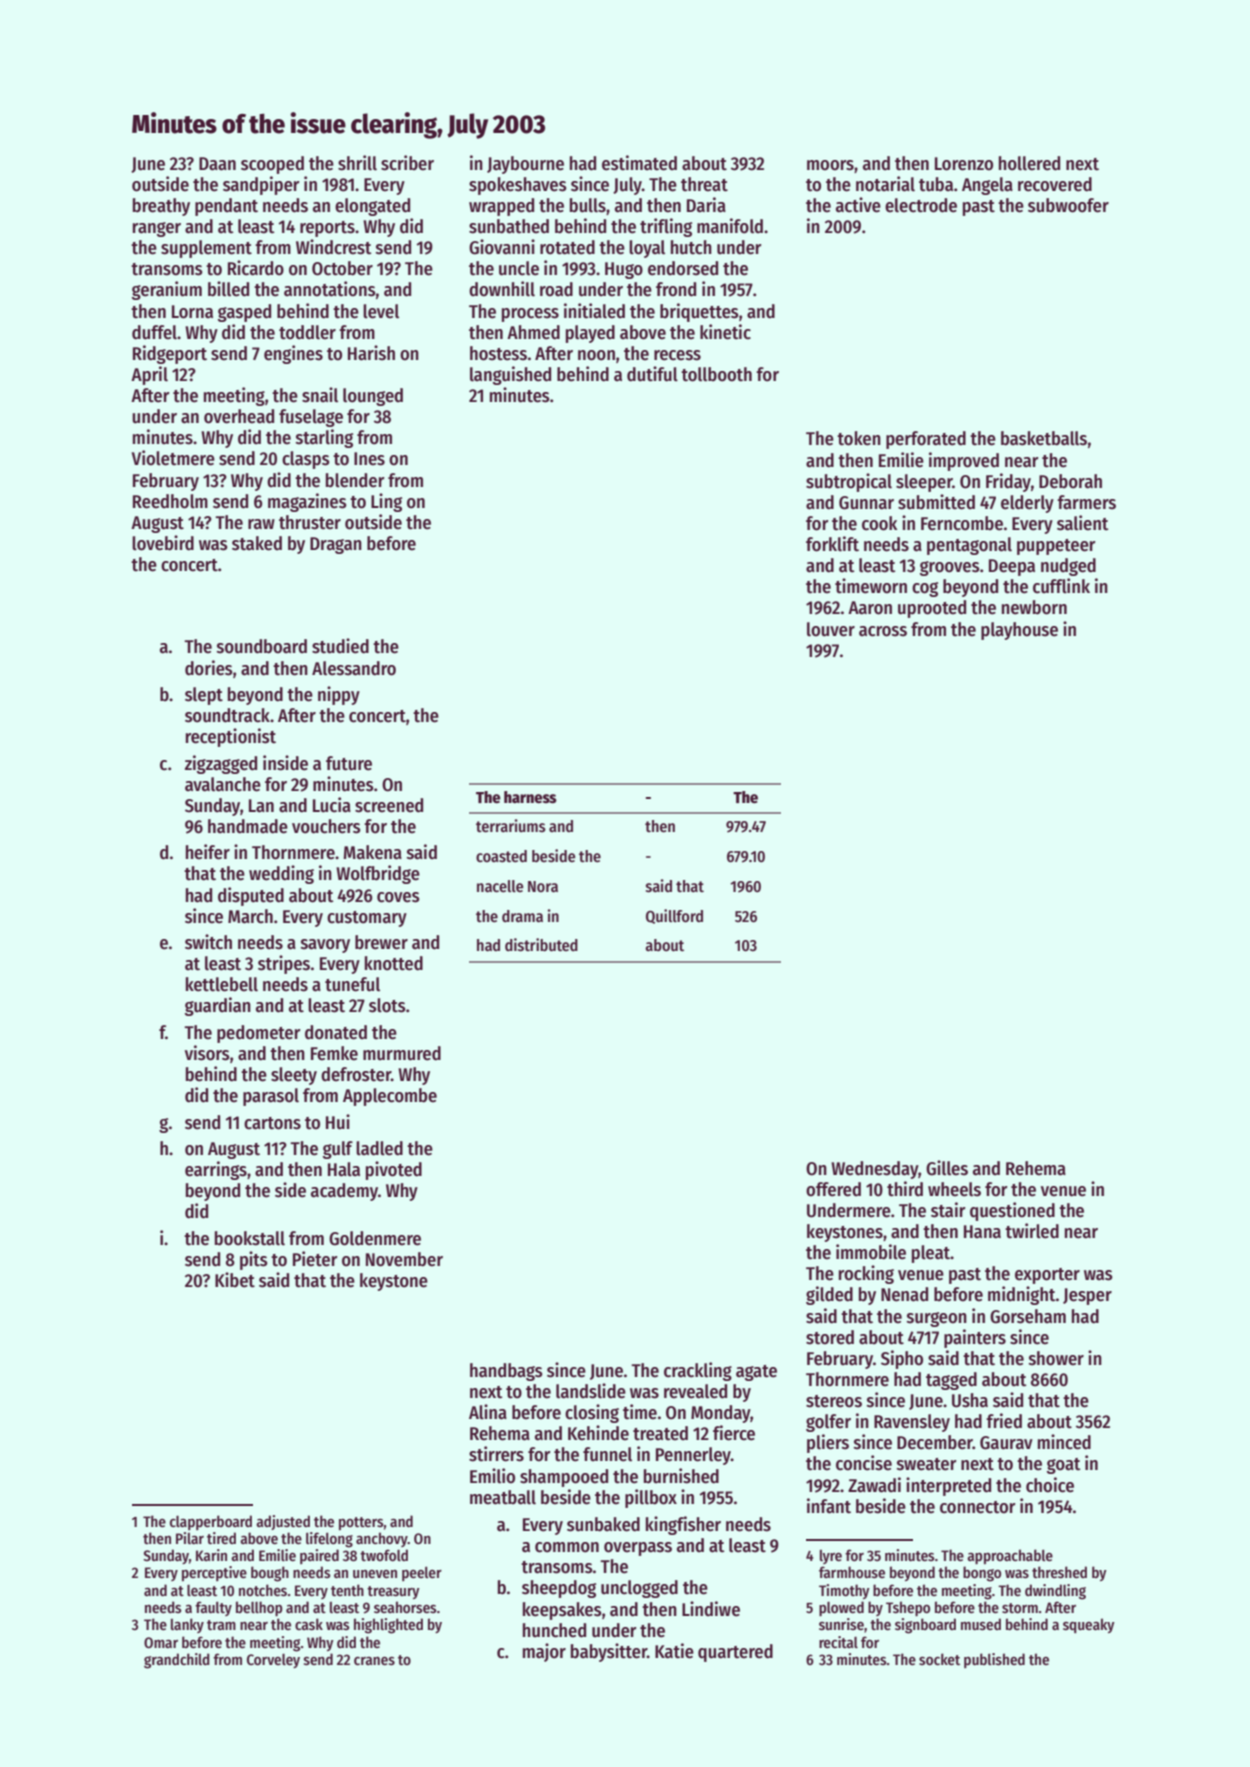  I want to click on Gilles, so click(947, 1168).
